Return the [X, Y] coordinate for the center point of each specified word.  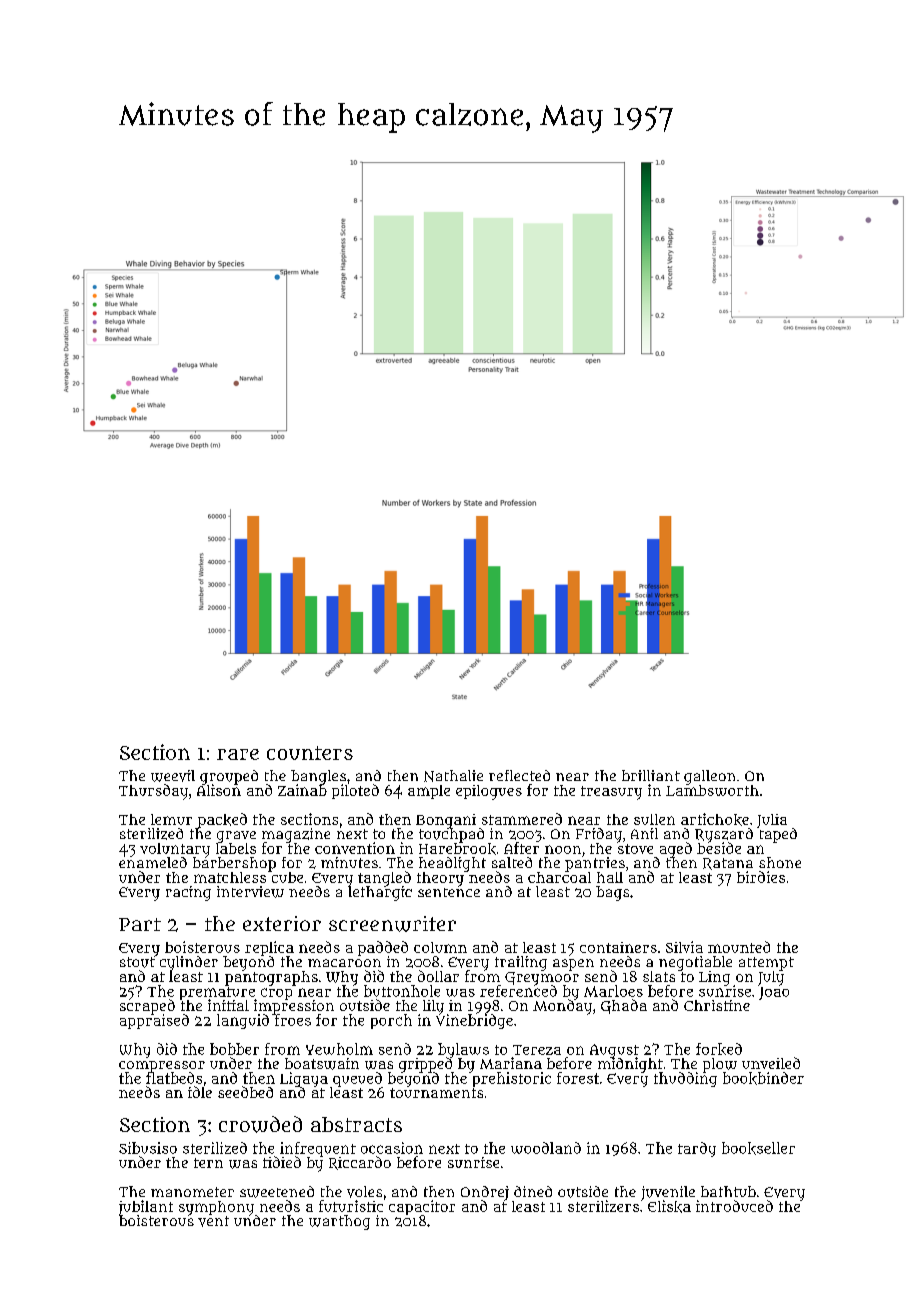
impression [294, 1007]
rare [238, 754]
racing [188, 893]
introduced [734, 1206]
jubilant [146, 1207]
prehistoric [510, 1079]
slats [659, 976]
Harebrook [457, 849]
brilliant [651, 775]
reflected [519, 775]
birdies [761, 877]
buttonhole [402, 991]
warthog [339, 1222]
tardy [697, 1149]
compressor [162, 1066]
